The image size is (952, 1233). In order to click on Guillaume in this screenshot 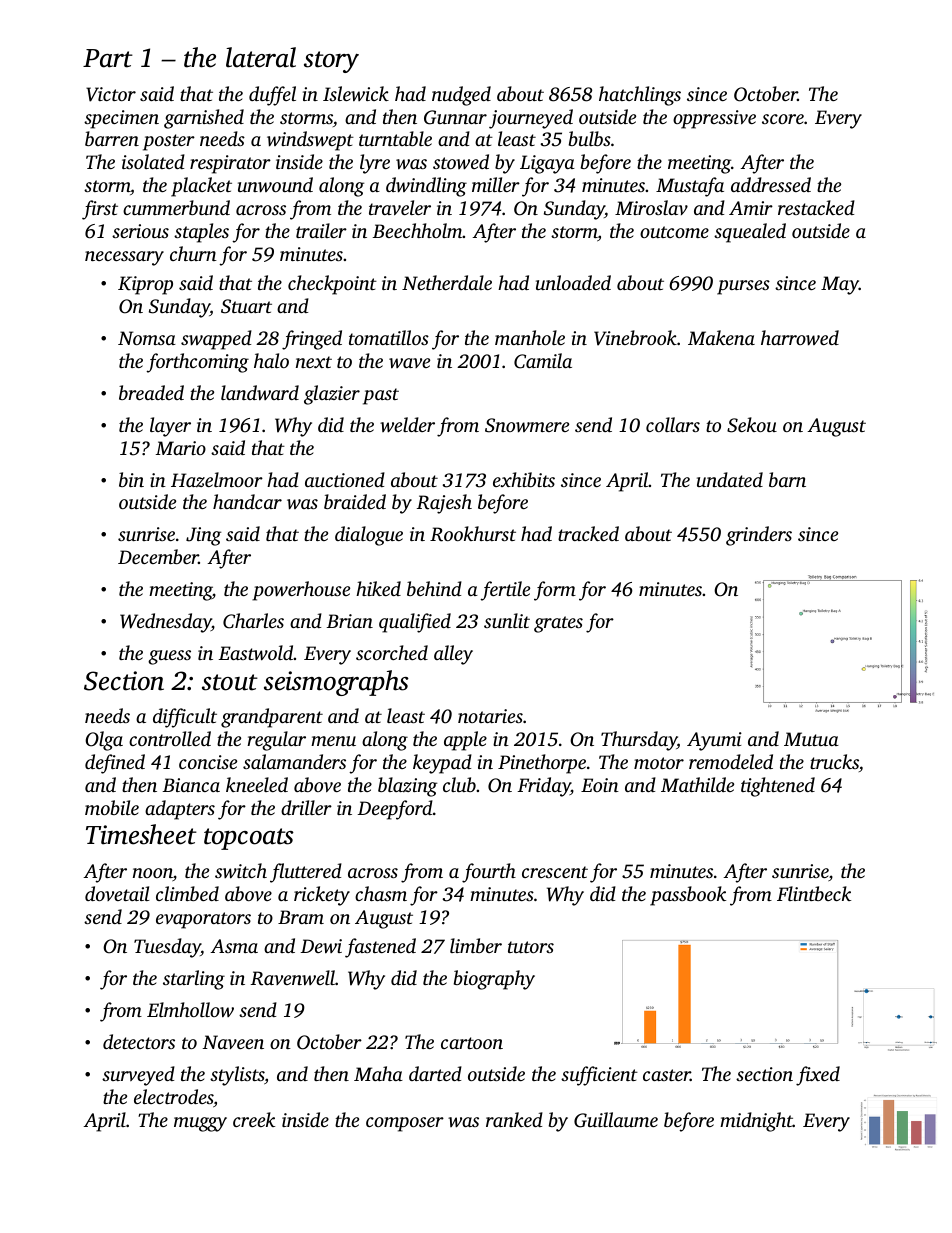, I will do `click(616, 1120)`.
